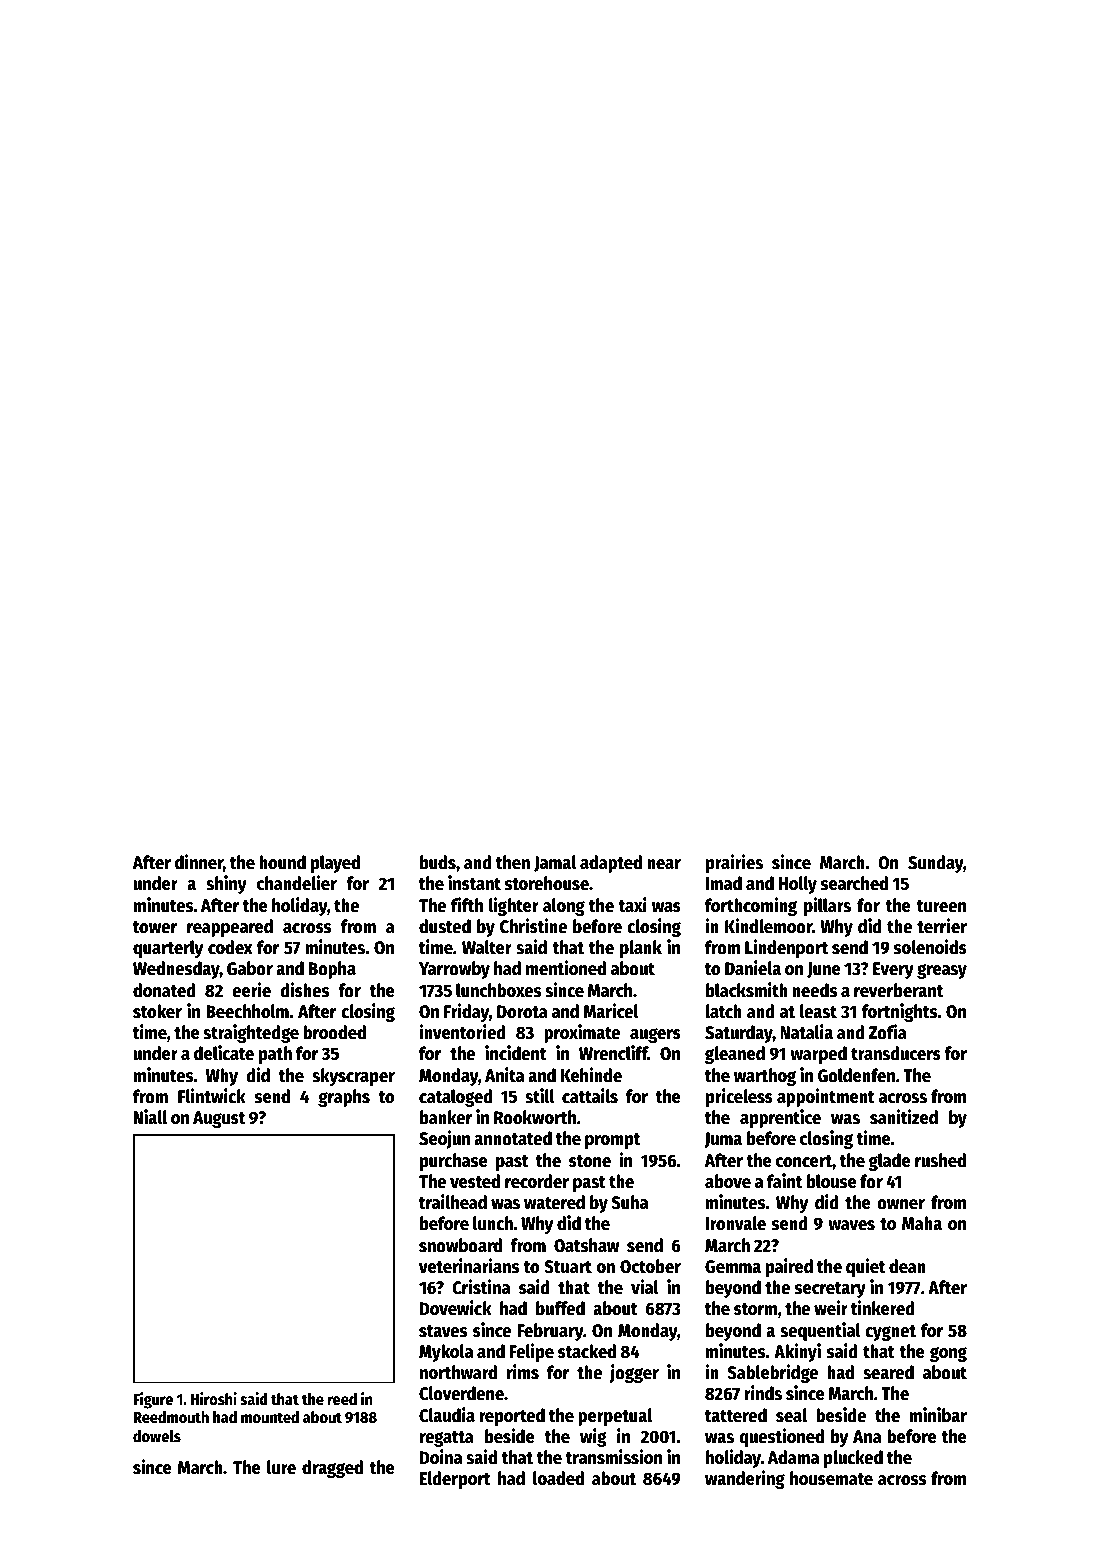 The width and height of the page is (1100, 1555). Describe the element at coordinates (734, 863) in the page. I see `prairies` at that location.
